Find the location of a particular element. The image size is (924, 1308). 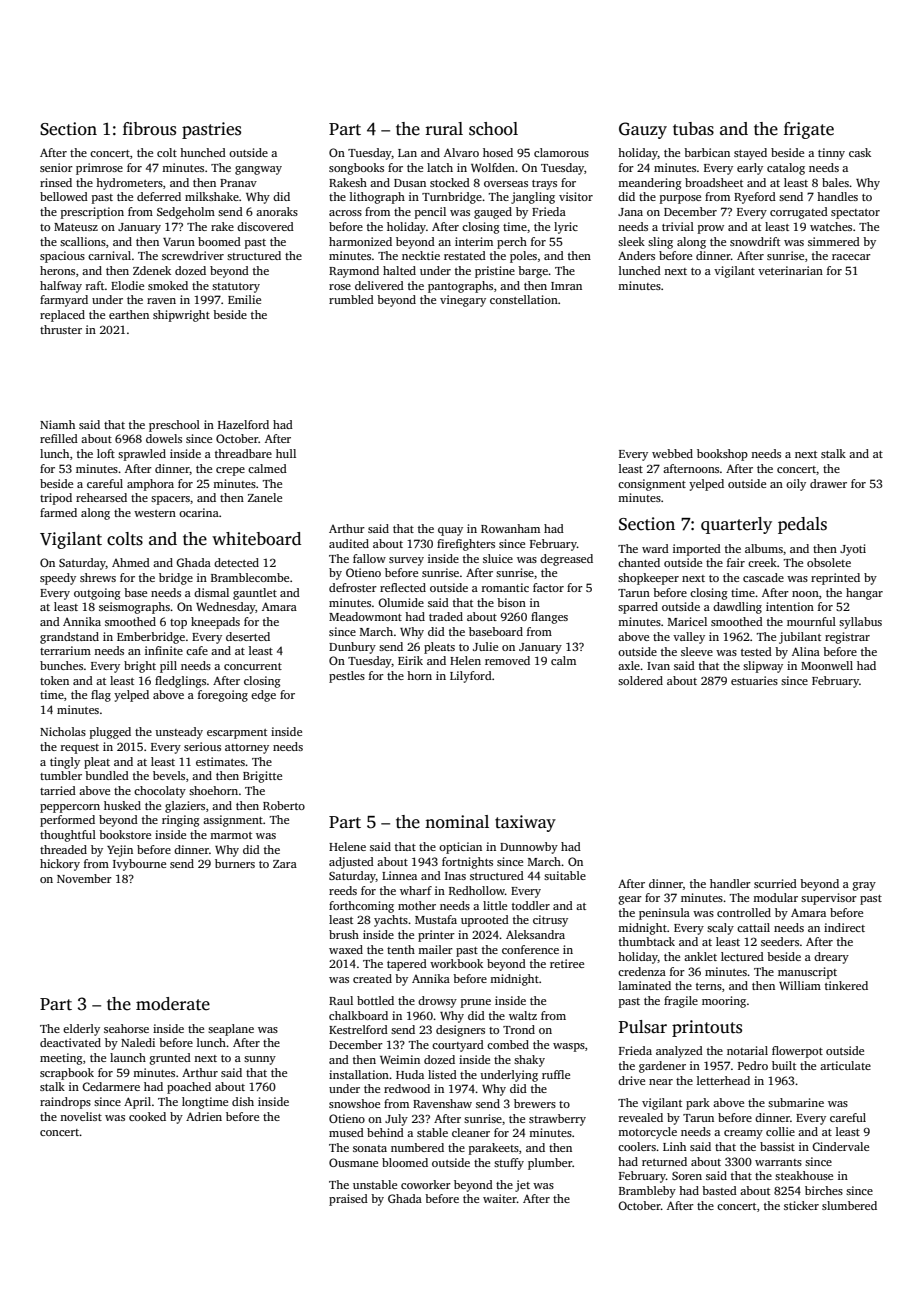

rural is located at coordinates (444, 129).
